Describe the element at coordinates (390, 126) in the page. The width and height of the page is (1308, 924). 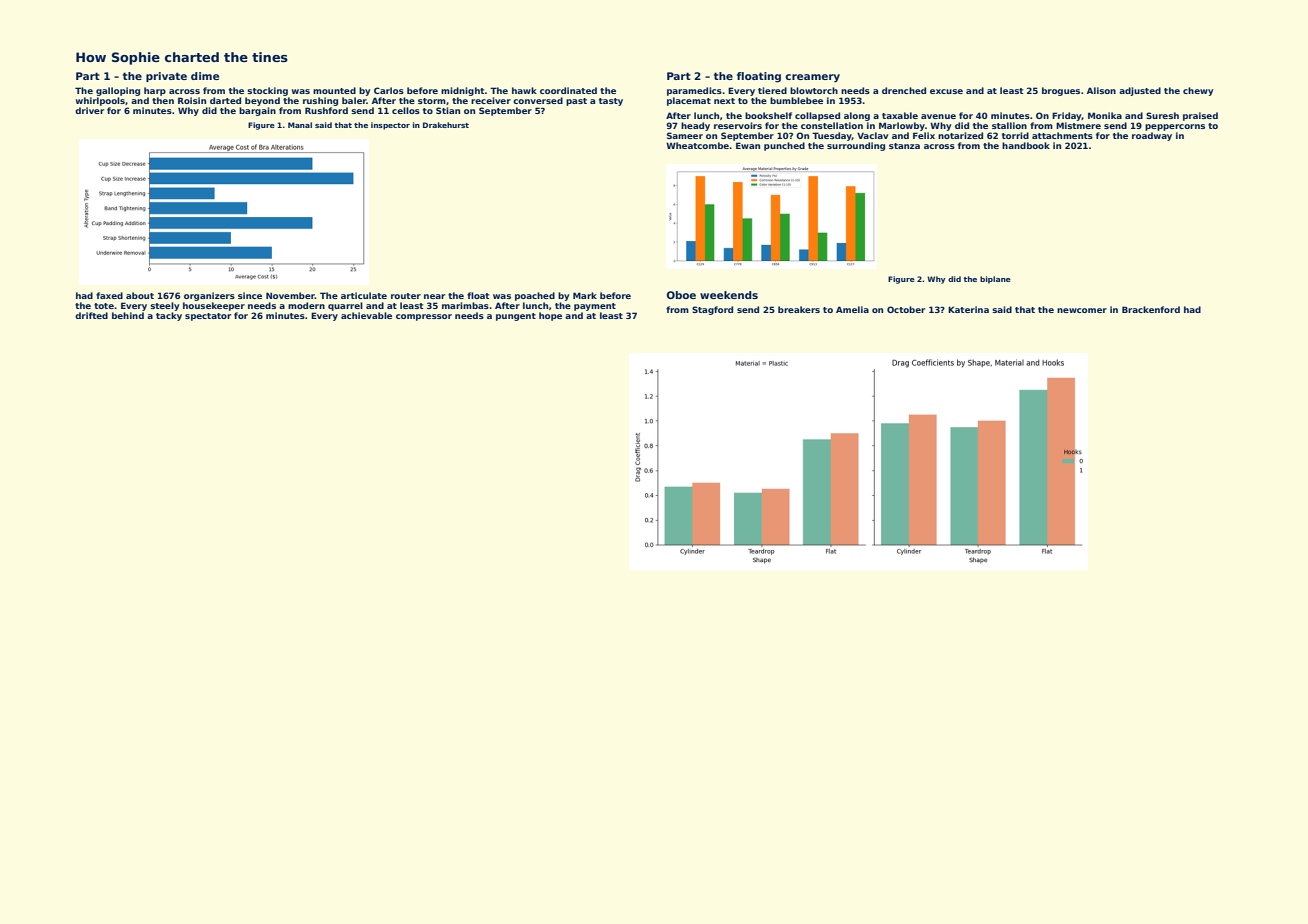
I see `inspector` at that location.
